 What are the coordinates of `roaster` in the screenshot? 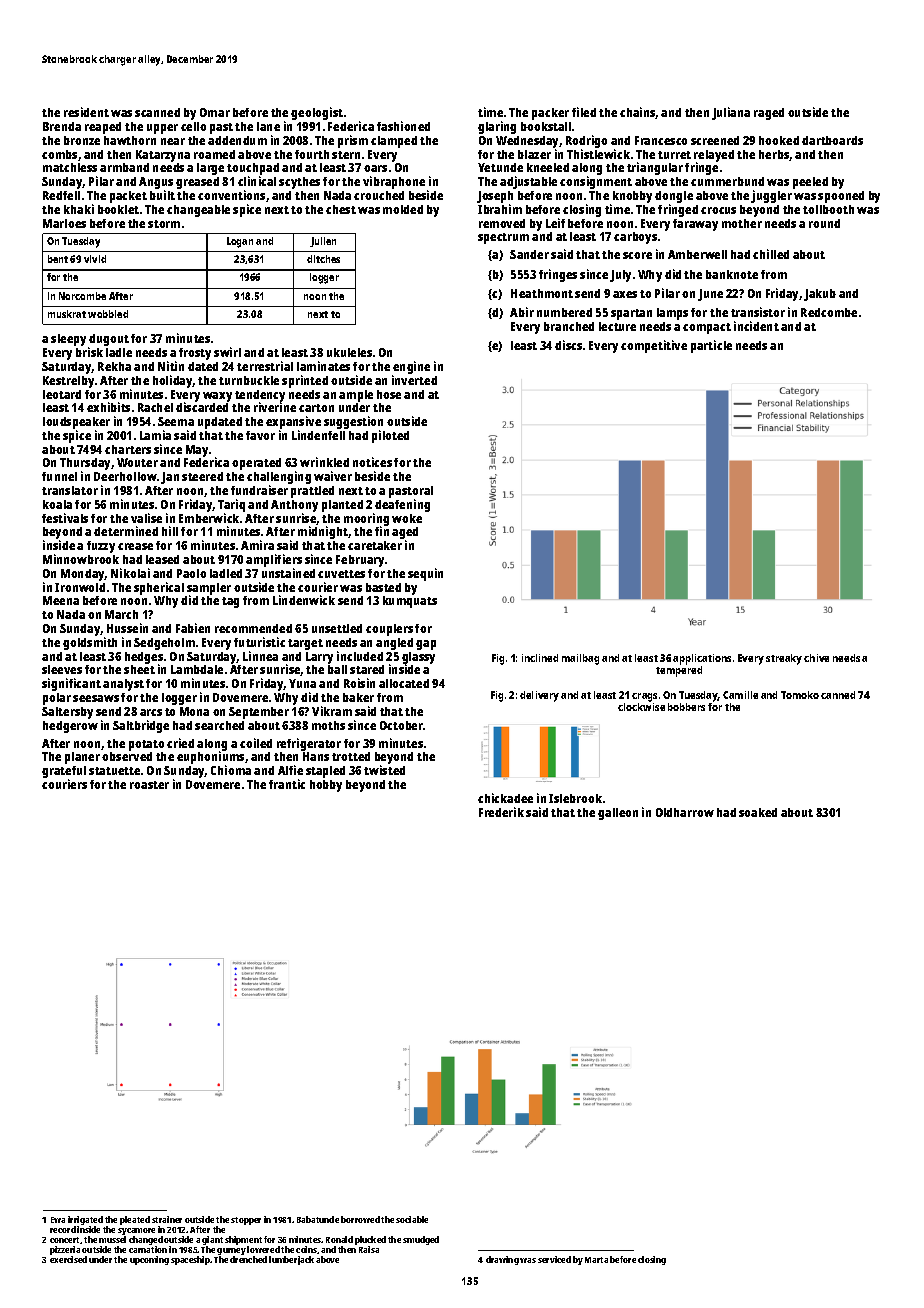 It's located at (149, 785).
